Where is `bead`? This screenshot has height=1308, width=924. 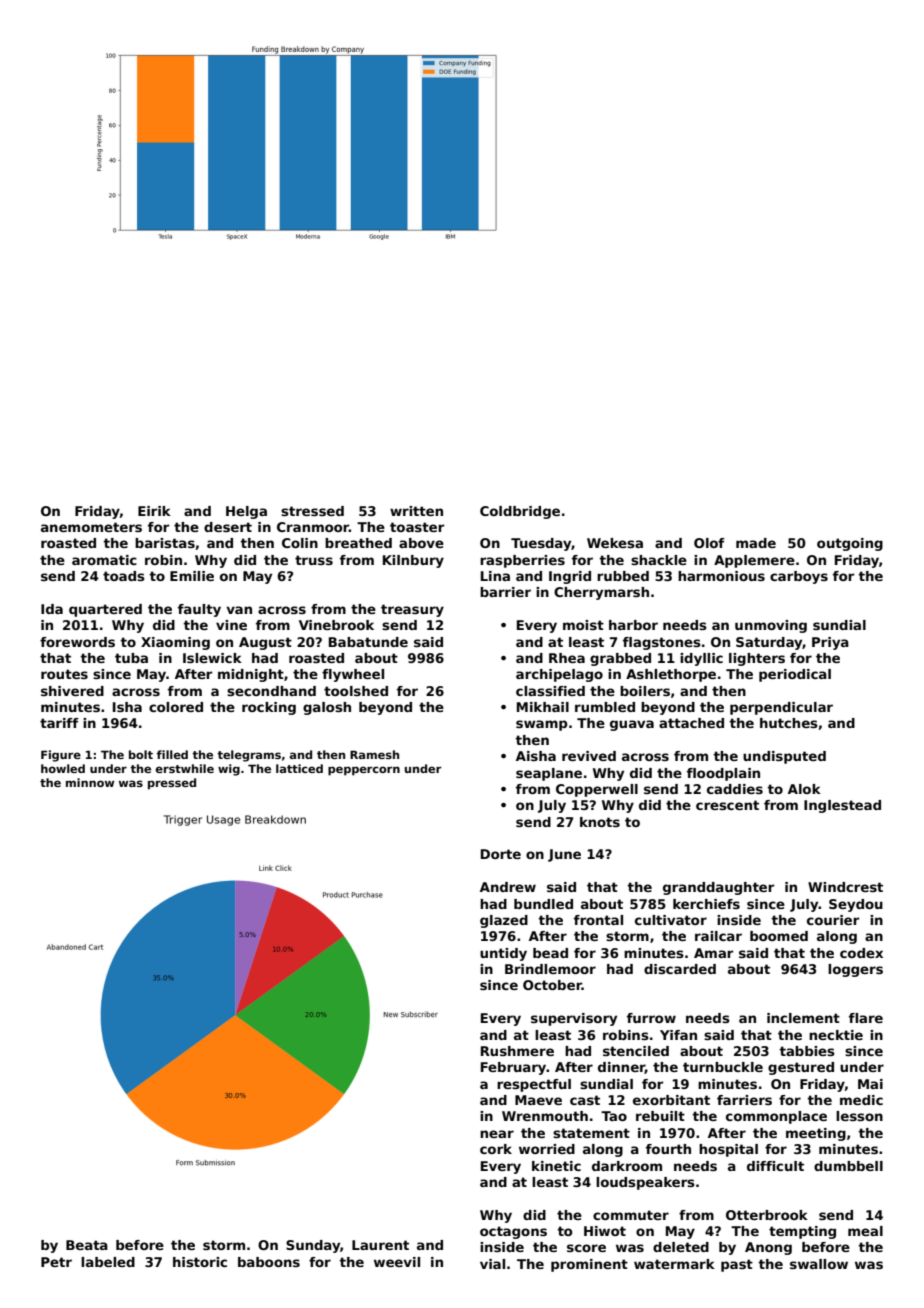
bead is located at coordinates (550, 953).
